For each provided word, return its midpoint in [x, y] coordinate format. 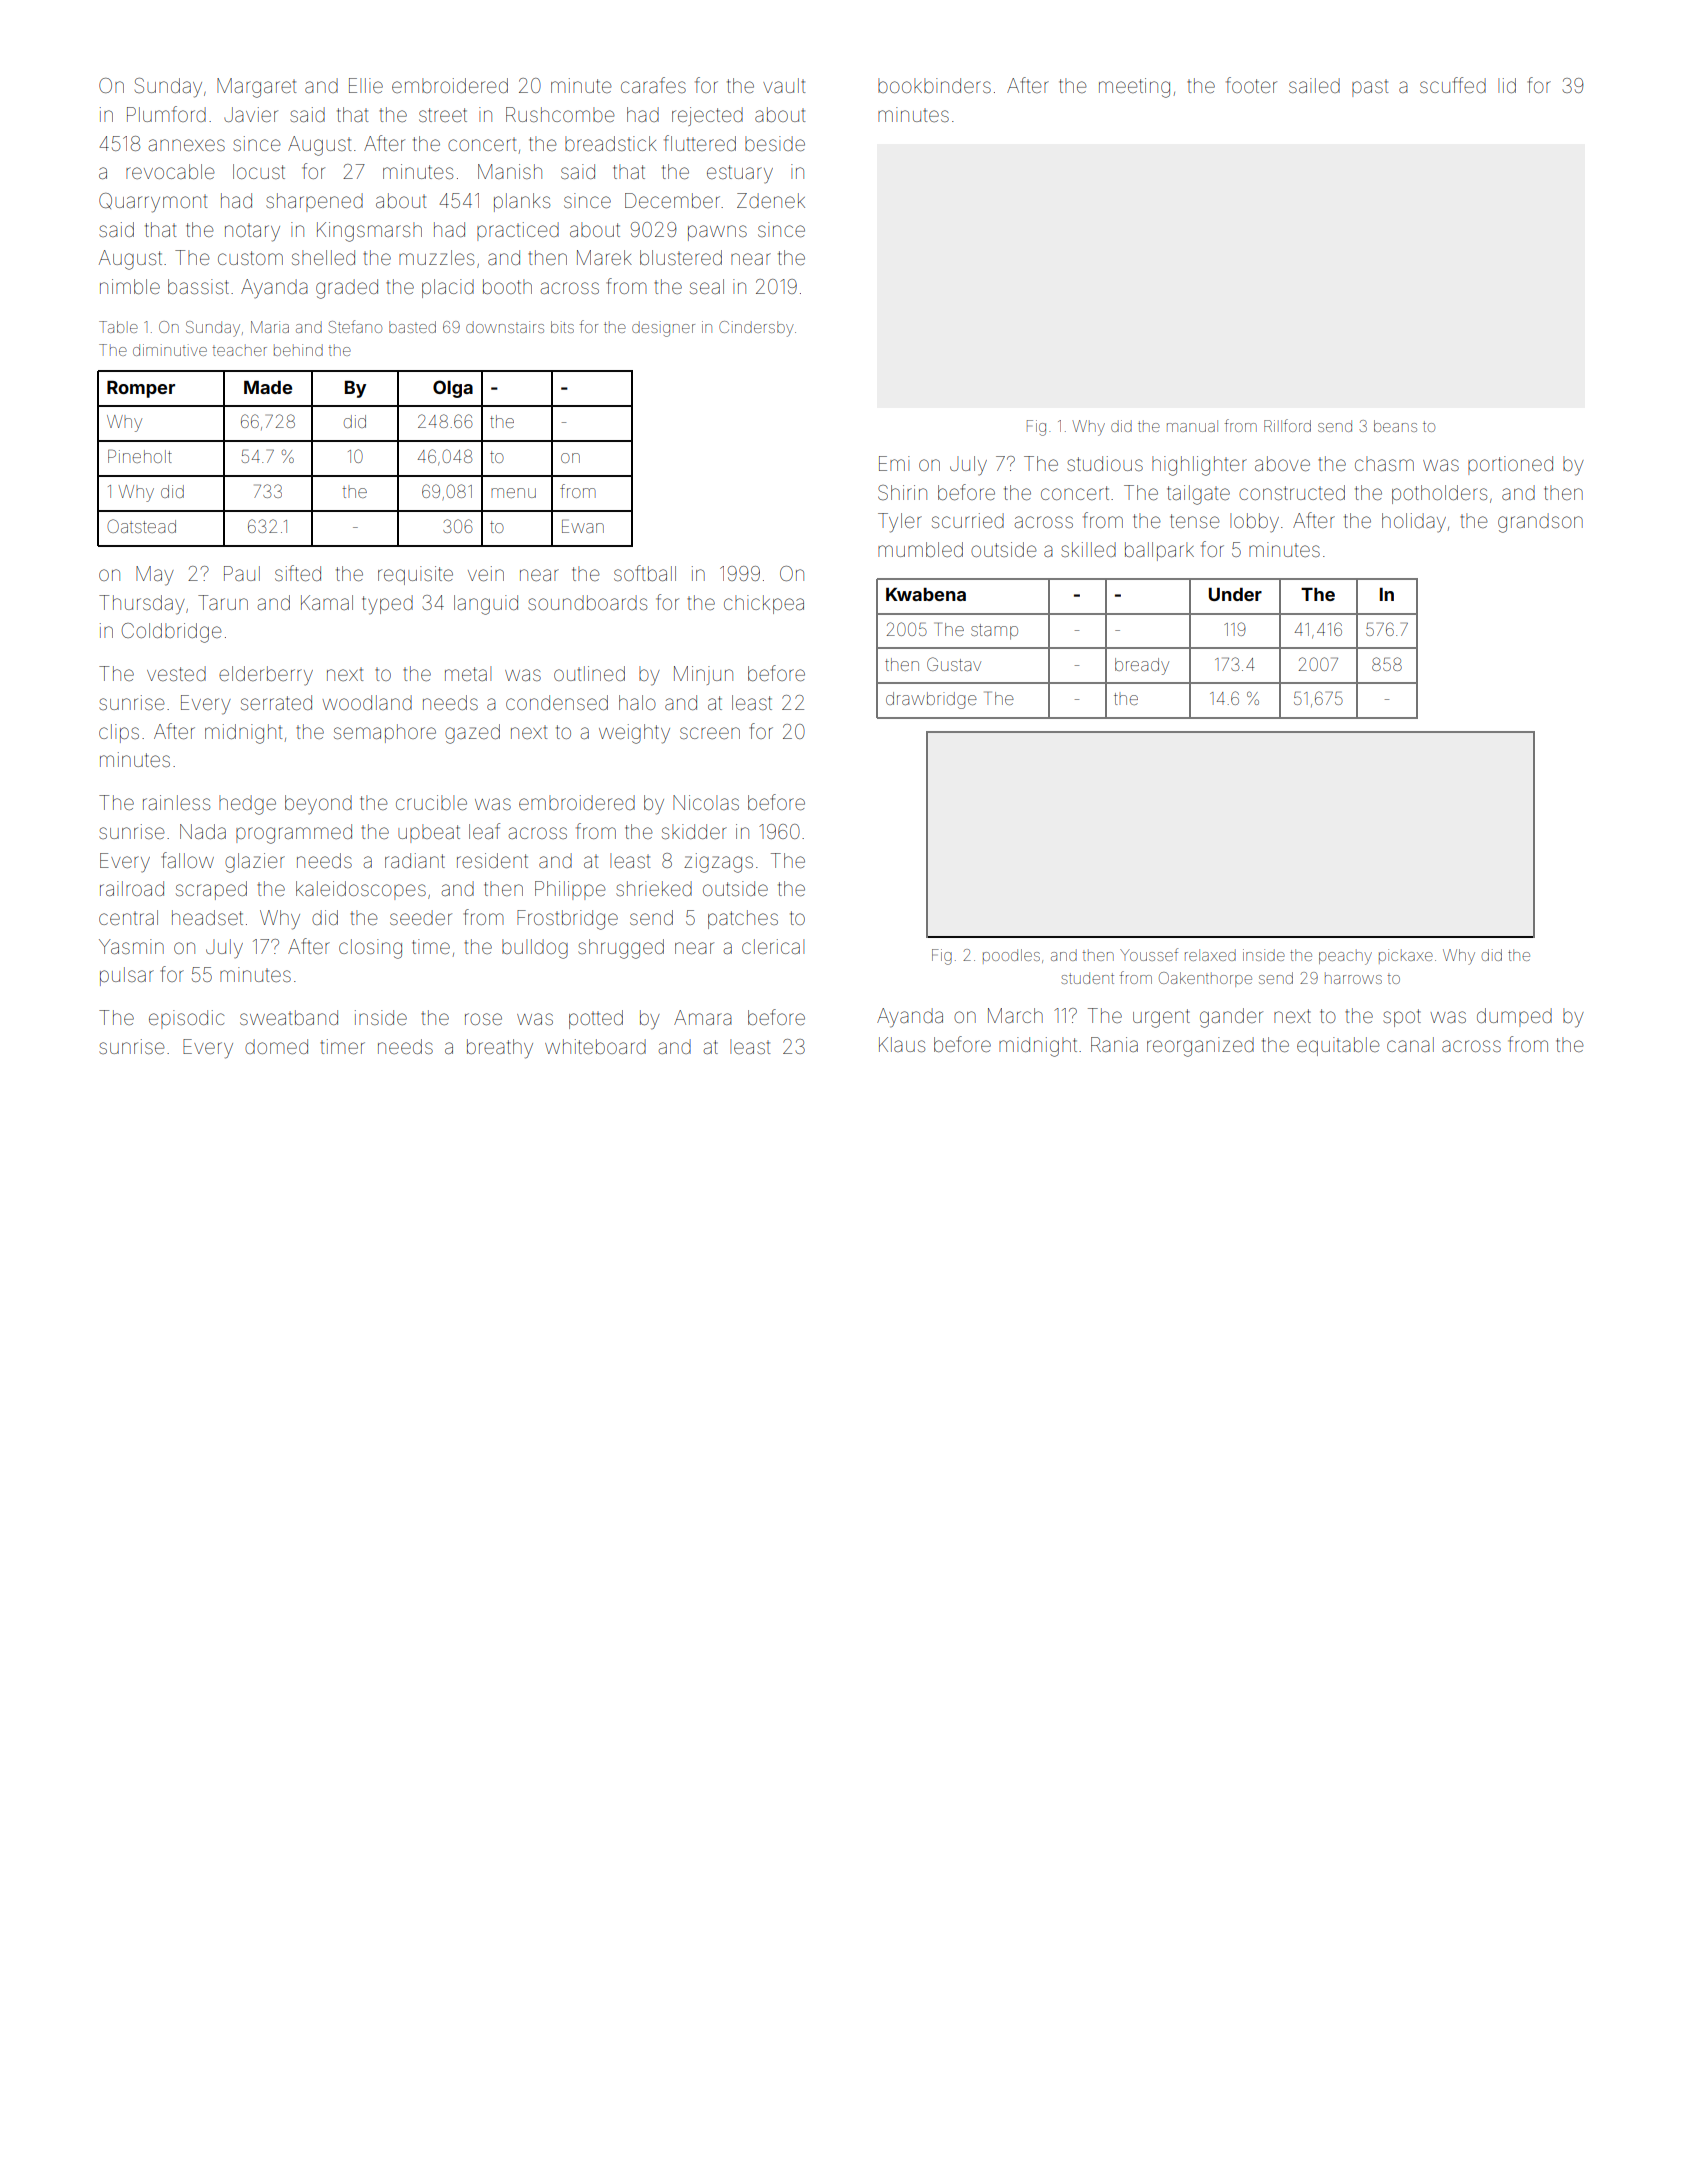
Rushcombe [560, 114]
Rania [1114, 1044]
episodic [186, 1019]
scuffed [1453, 85]
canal [1410, 1044]
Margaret [256, 88]
